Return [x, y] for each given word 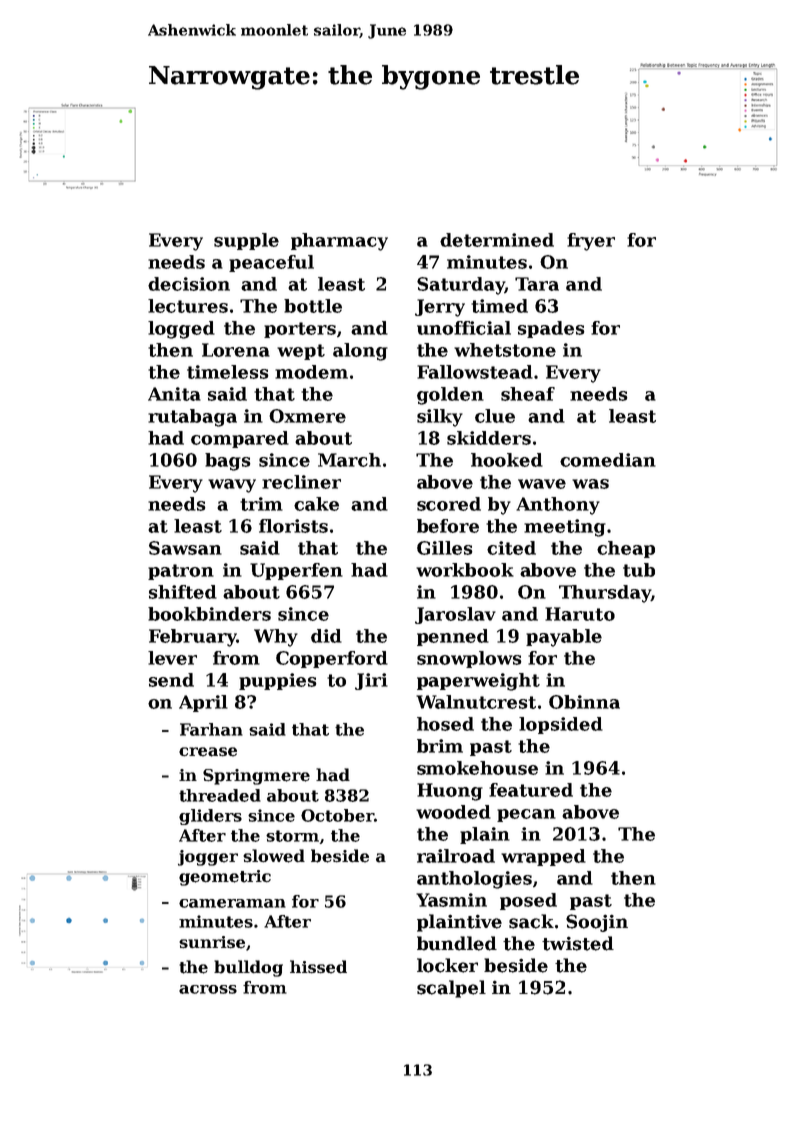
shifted [183, 592]
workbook [465, 570]
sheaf [528, 394]
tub [639, 570]
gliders [210, 817]
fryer [591, 242]
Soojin [597, 923]
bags [228, 462]
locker [447, 965]
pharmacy [339, 242]
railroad [456, 856]
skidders [489, 438]
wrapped [543, 857]
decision [189, 284]
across [208, 989]
